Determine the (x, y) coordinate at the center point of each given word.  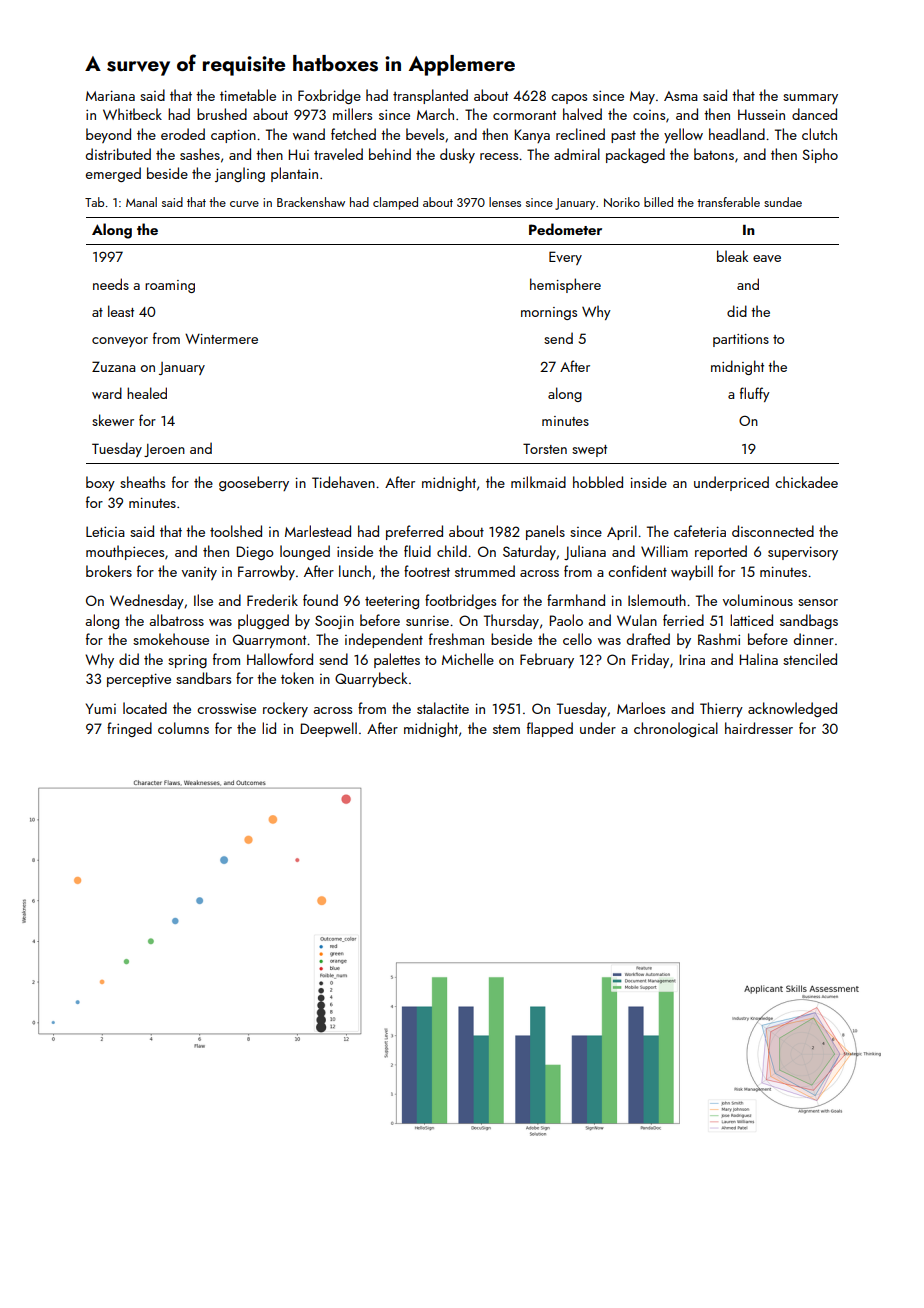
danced (814, 114)
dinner (814, 639)
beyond (108, 135)
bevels (425, 134)
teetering (392, 602)
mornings (549, 313)
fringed (129, 729)
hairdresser (759, 728)
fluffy (755, 394)
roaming (170, 286)
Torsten (545, 448)
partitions (741, 340)
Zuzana (113, 366)
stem (506, 729)
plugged (263, 621)
